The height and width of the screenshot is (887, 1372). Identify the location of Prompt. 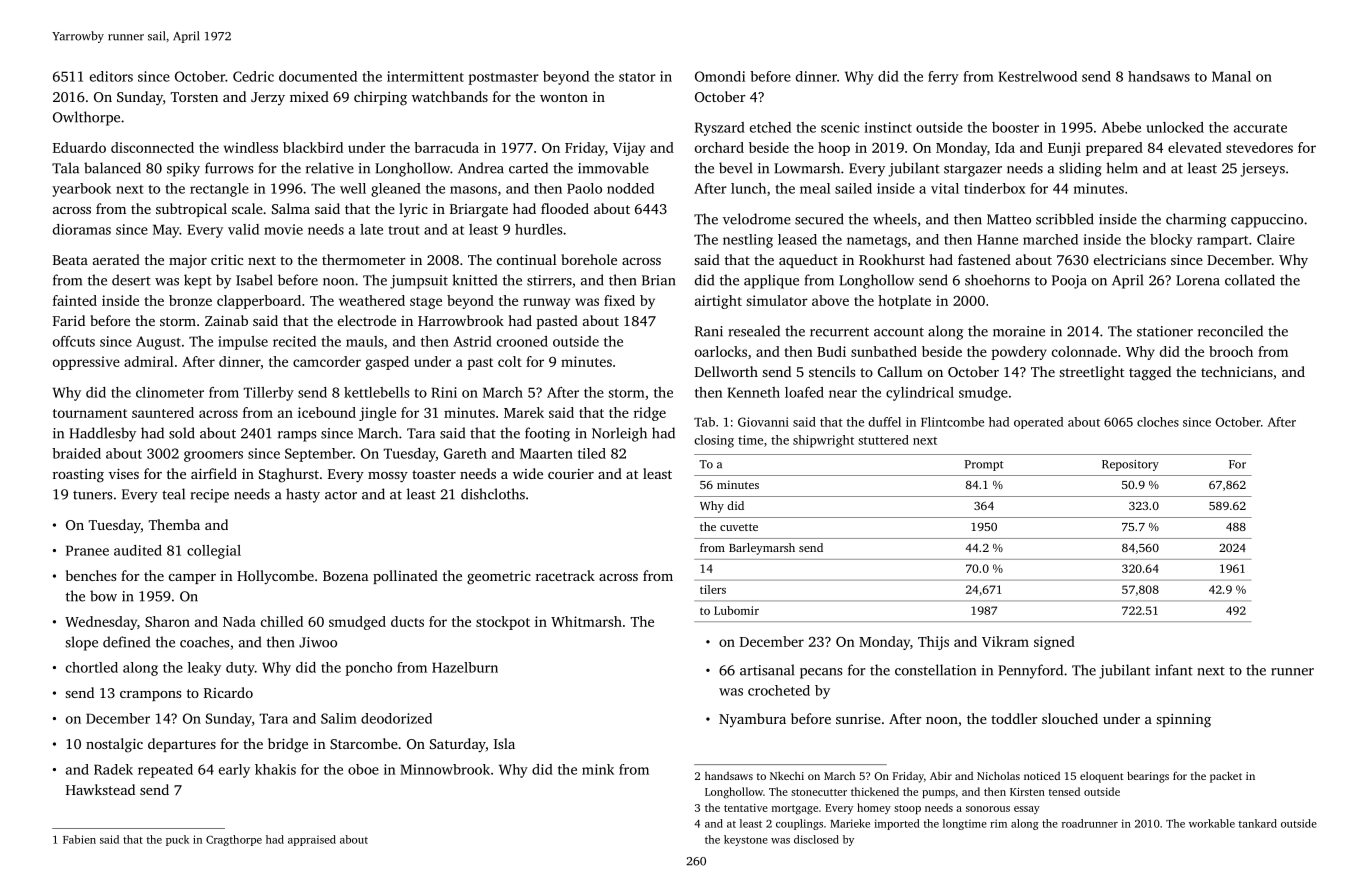
(984, 465).
